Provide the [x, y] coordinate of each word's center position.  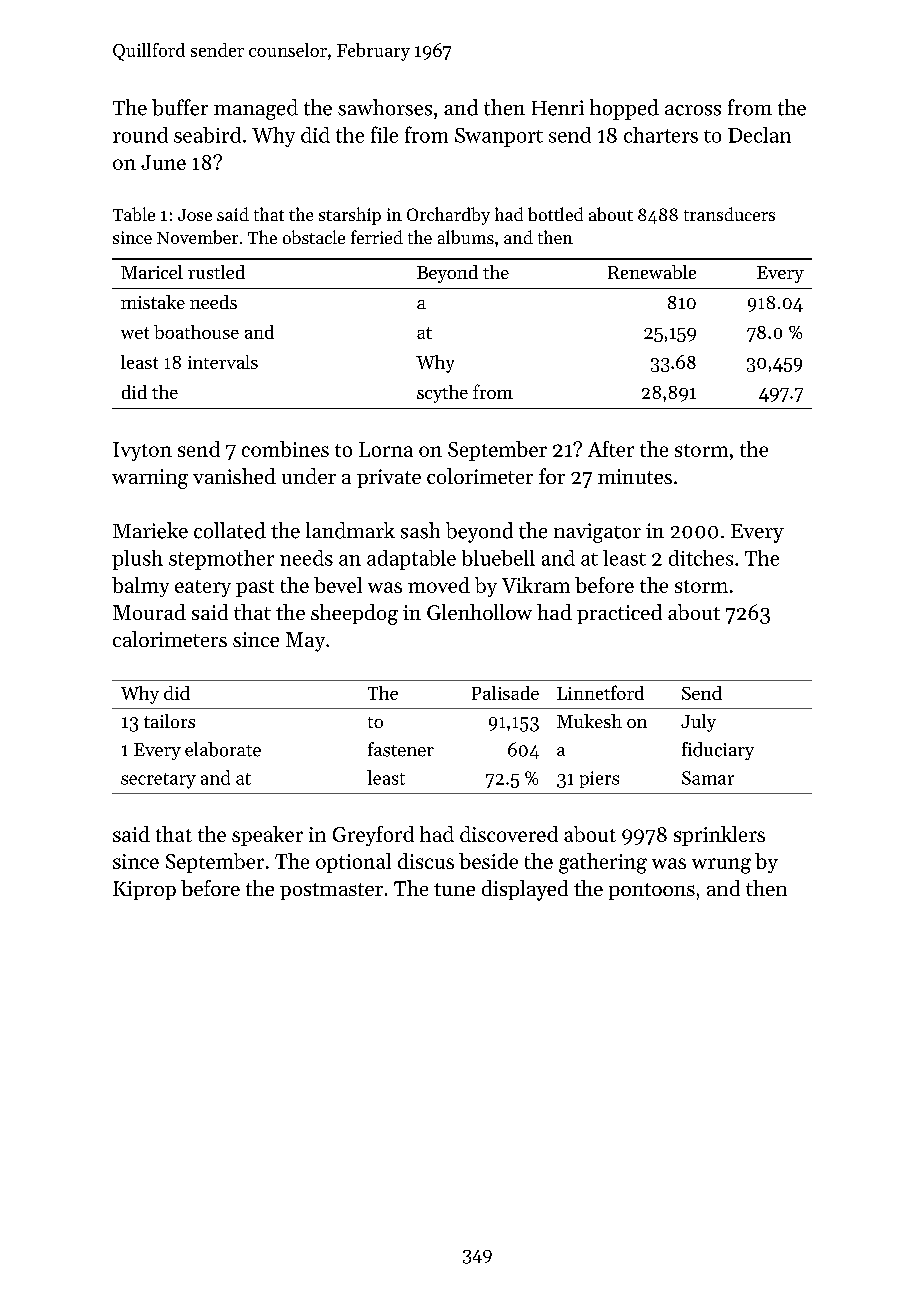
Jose [195, 215]
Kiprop [144, 890]
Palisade [505, 693]
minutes [635, 476]
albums [466, 237]
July [698, 723]
